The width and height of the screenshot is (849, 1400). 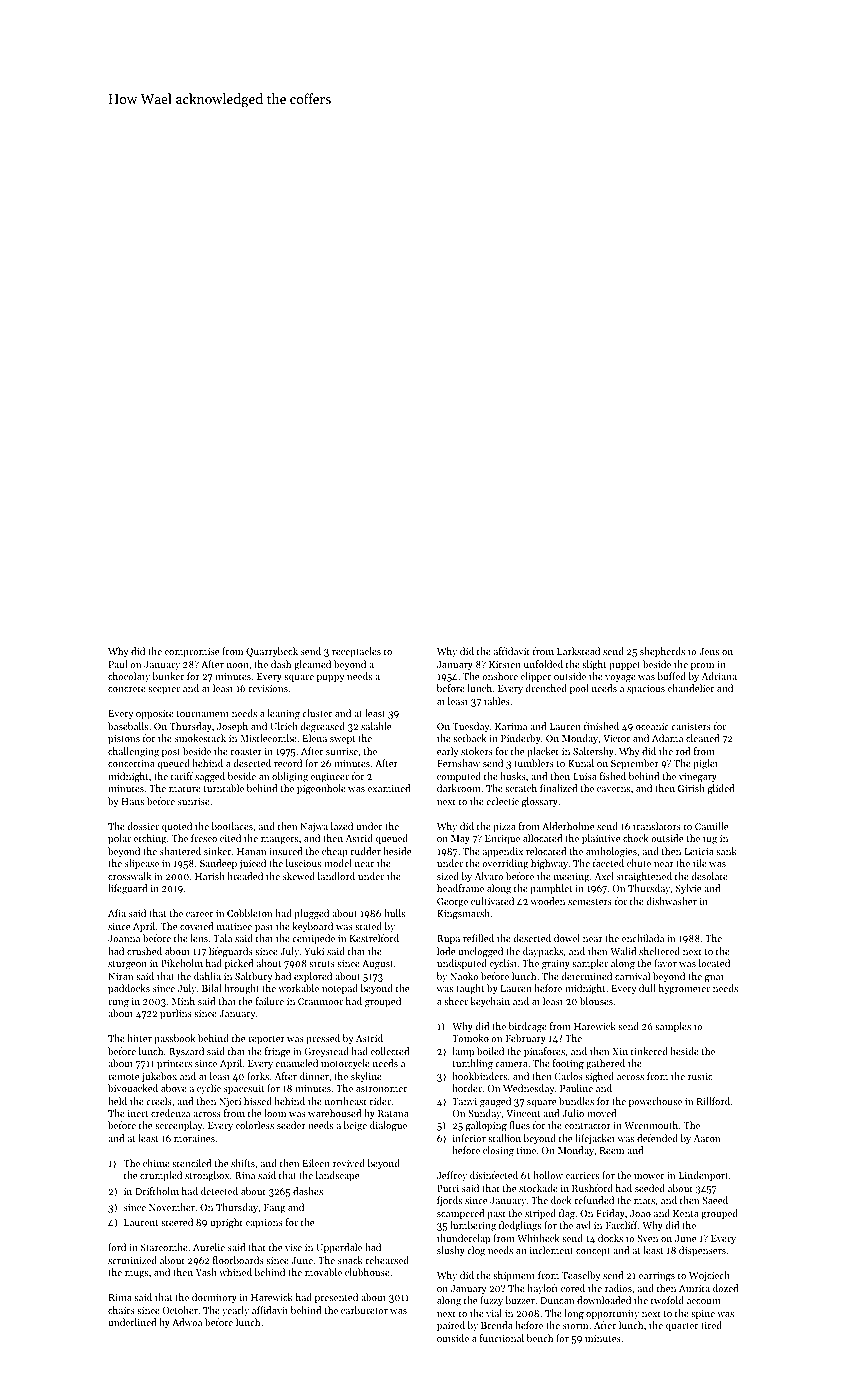 I want to click on dossier, so click(x=143, y=826).
